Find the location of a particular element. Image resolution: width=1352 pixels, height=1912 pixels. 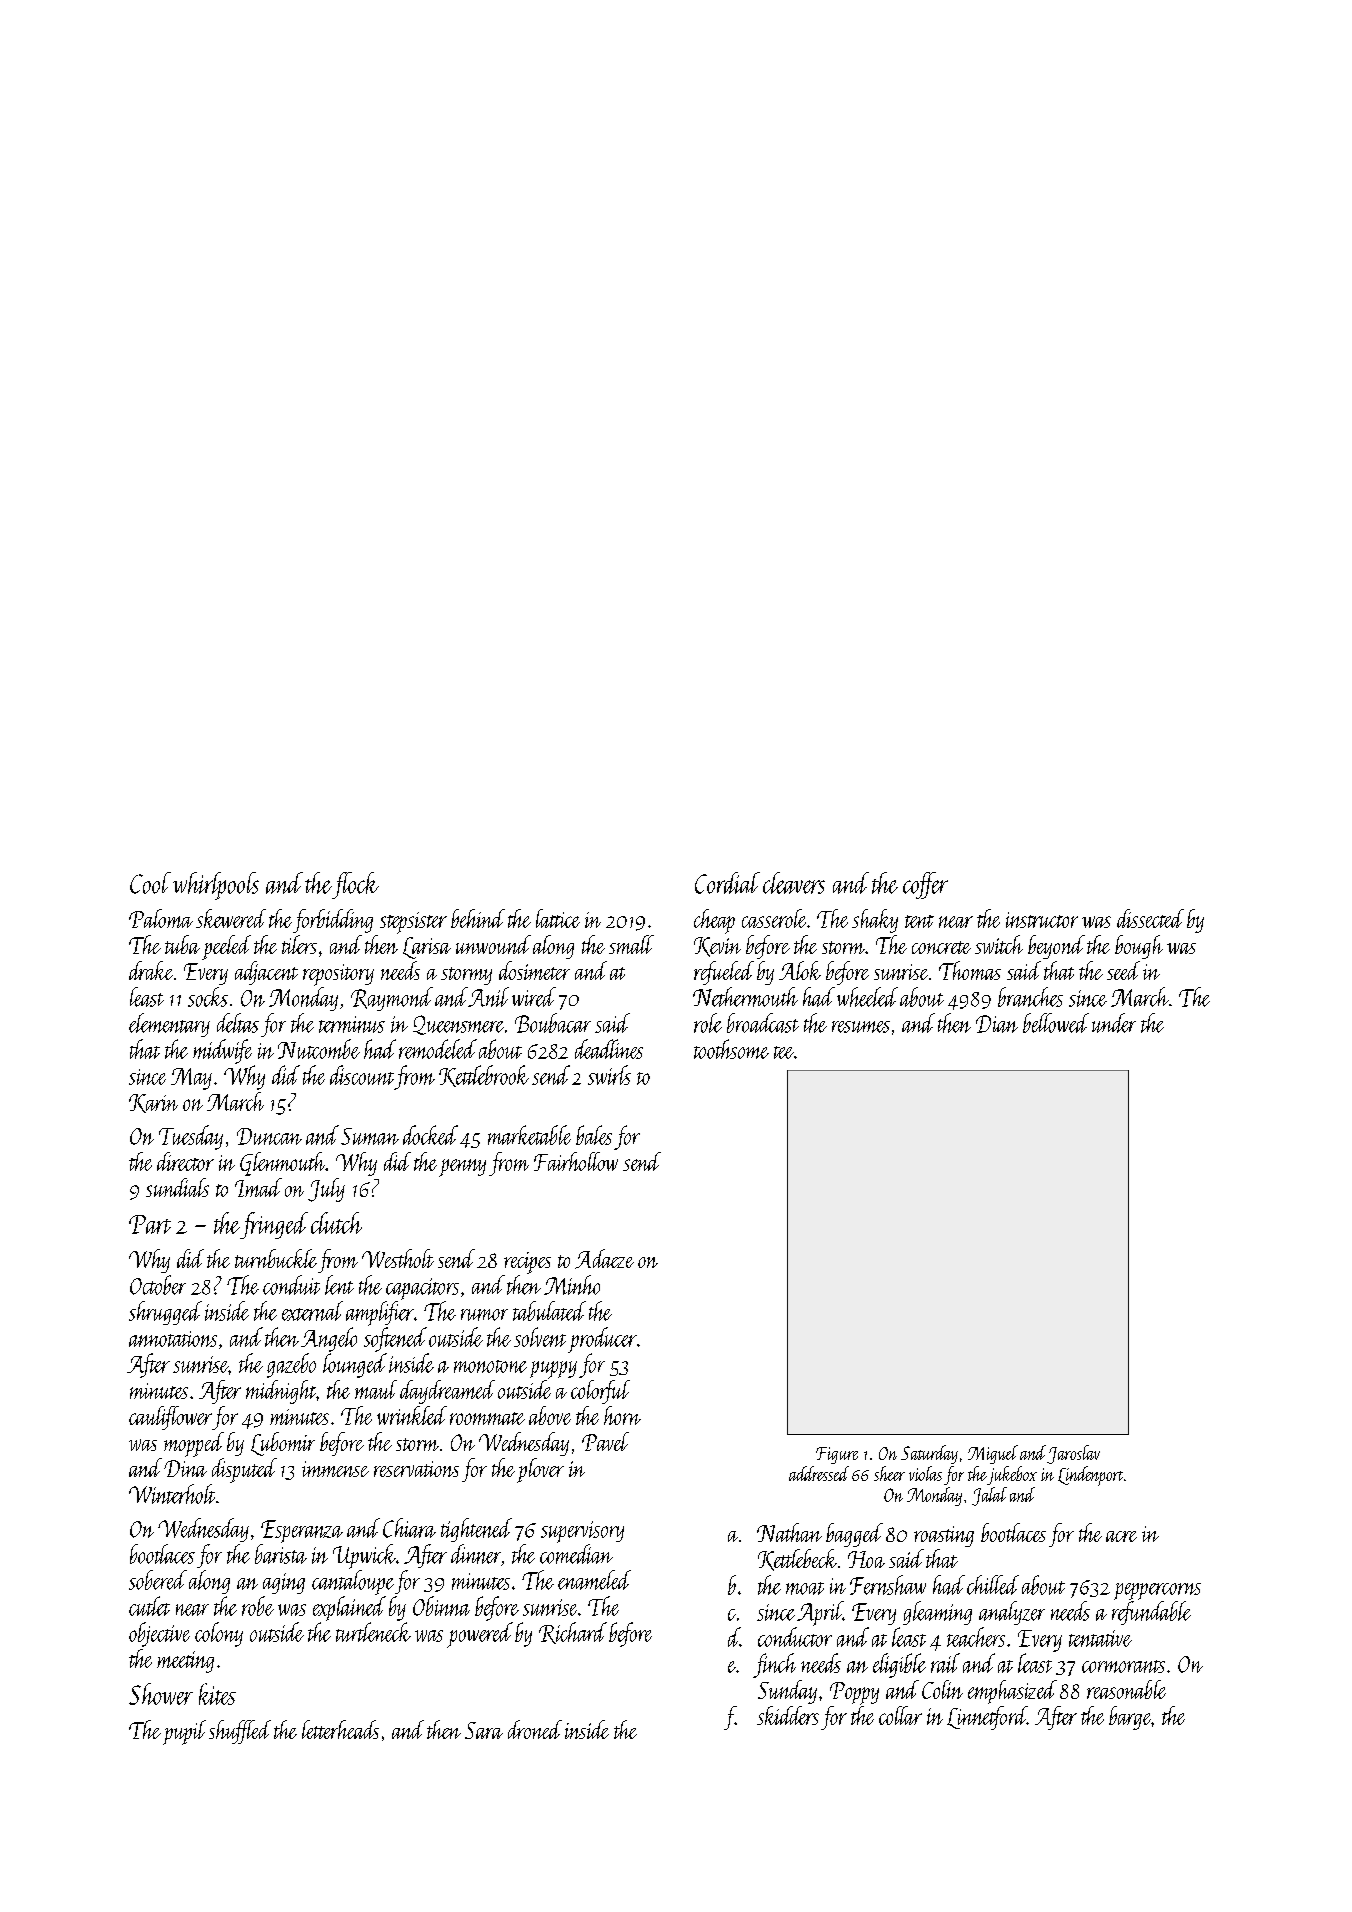

coffer is located at coordinates (925, 885).
